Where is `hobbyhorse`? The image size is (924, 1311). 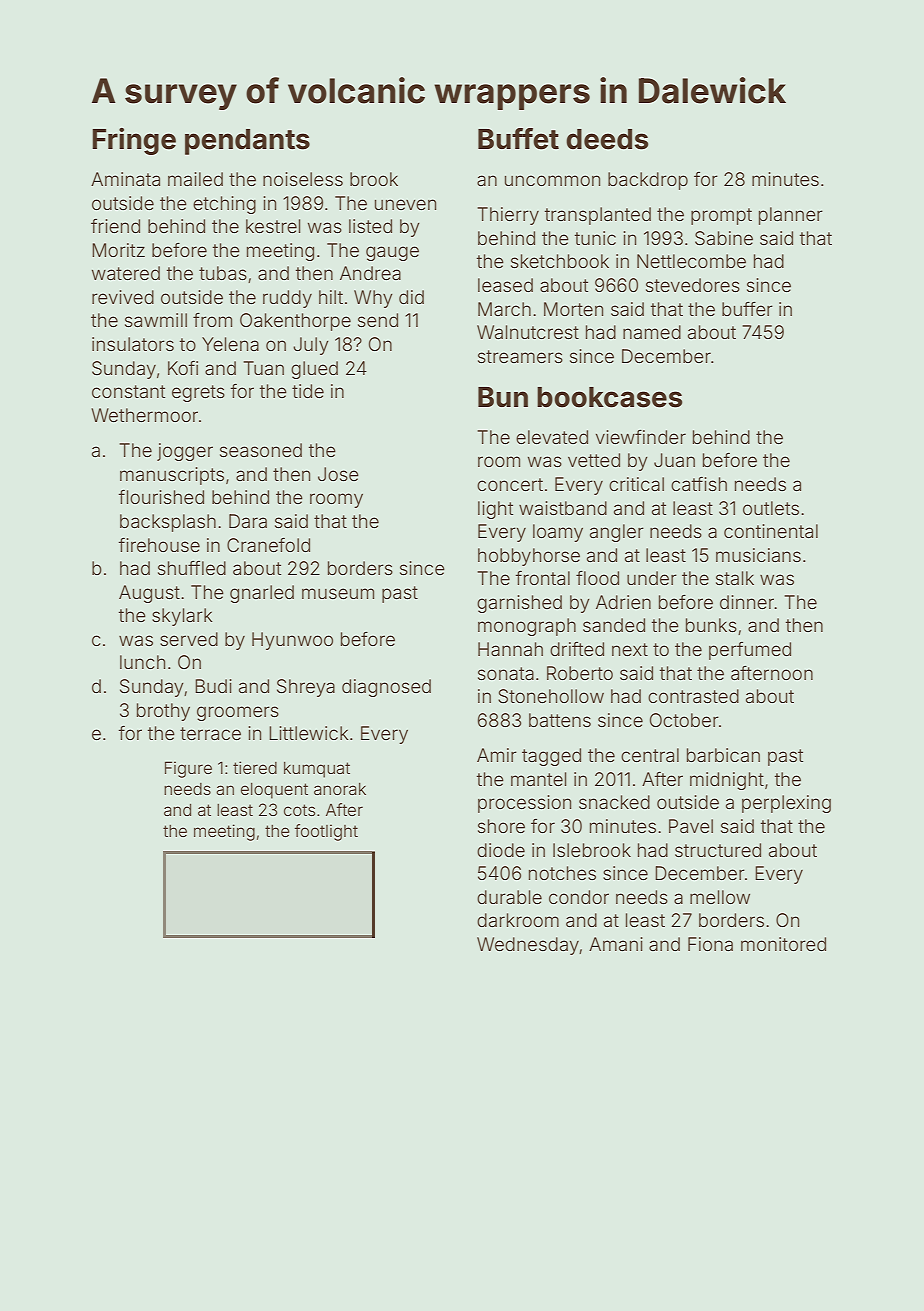 hobbyhorse is located at coordinates (529, 557).
